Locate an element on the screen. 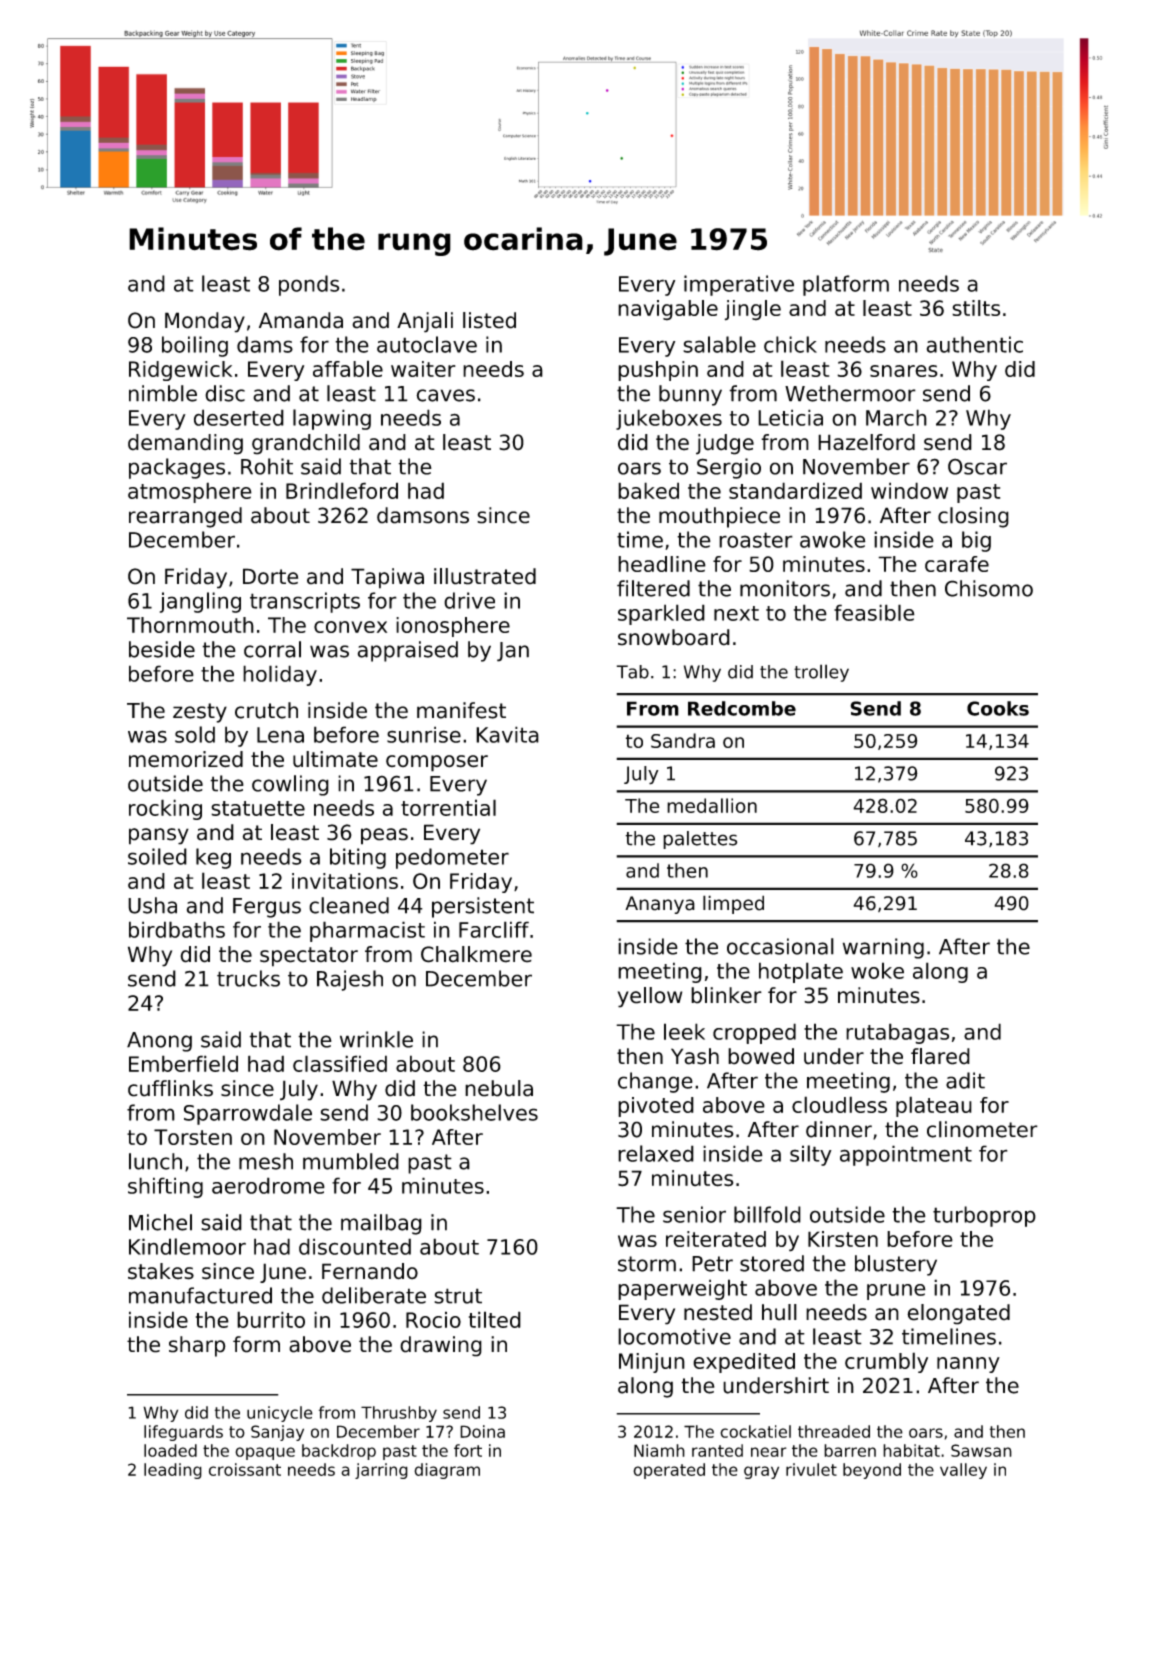  Chalkmere is located at coordinates (476, 954).
